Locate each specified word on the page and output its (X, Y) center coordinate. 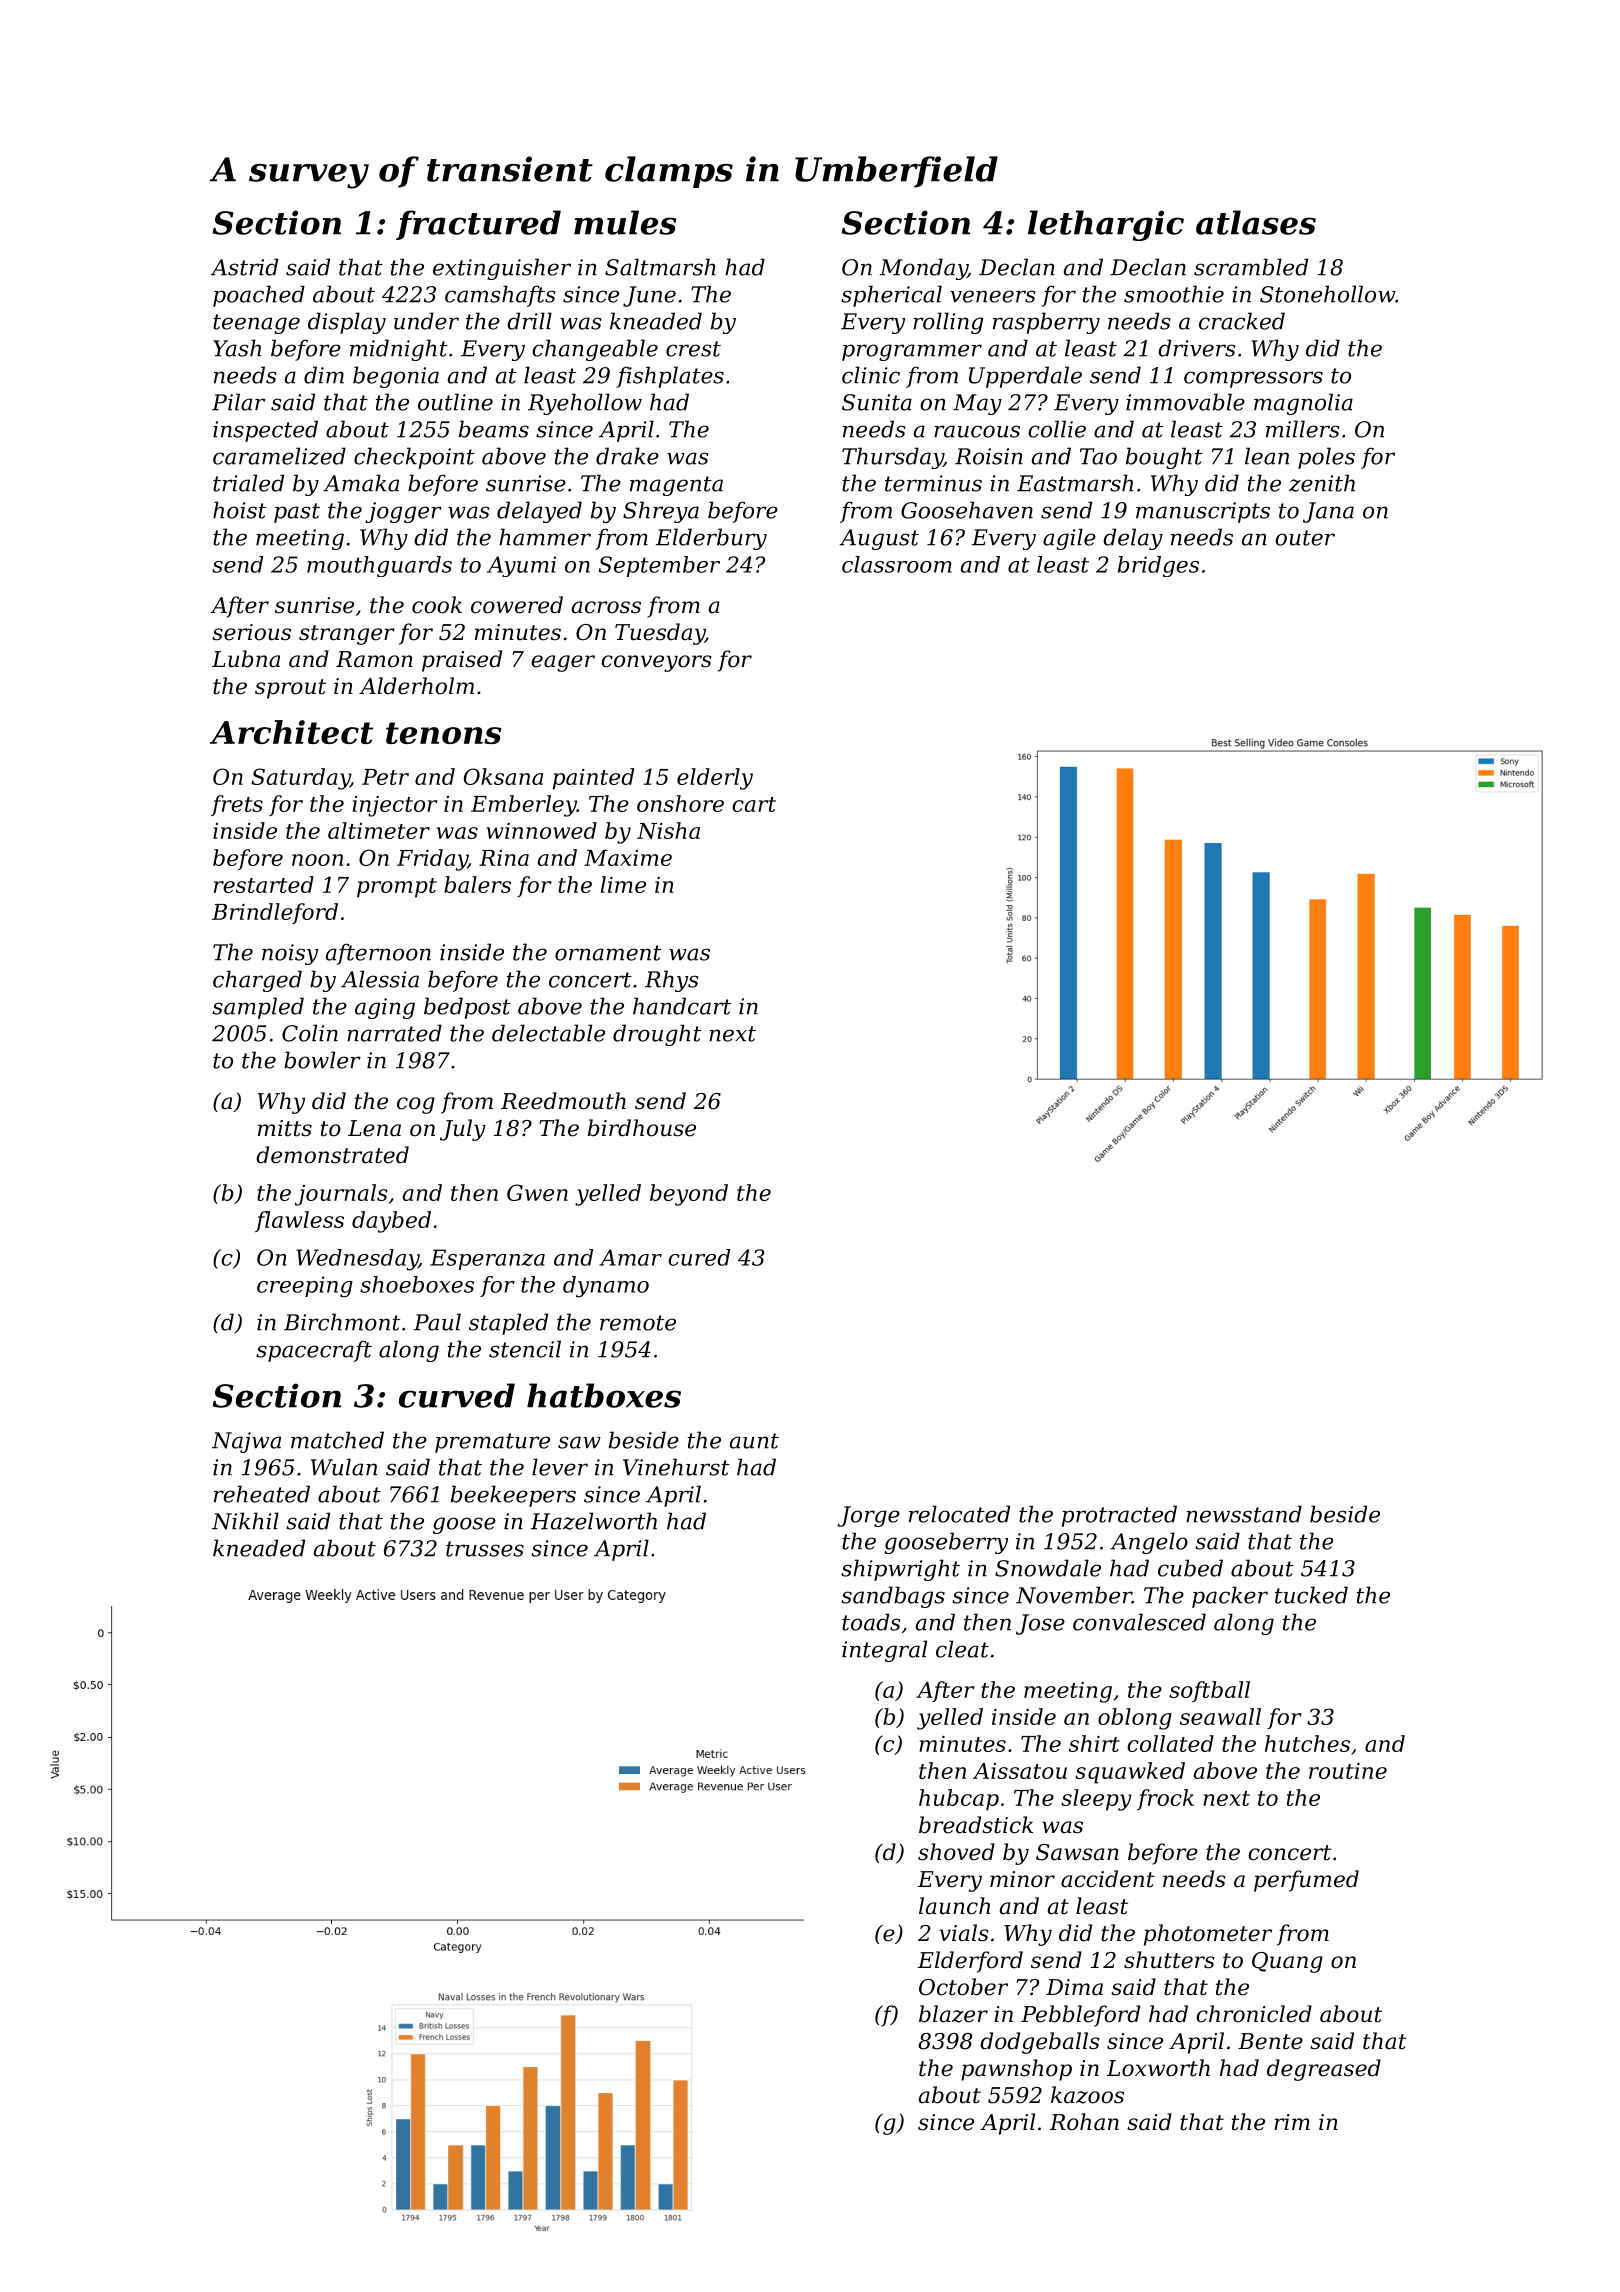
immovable (1185, 402)
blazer (953, 2014)
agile (1069, 539)
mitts (285, 1128)
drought (657, 1035)
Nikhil (245, 1521)
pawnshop (1016, 2070)
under (426, 321)
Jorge (868, 1516)
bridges (1158, 566)
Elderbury (711, 539)
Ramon (374, 659)
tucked (1311, 1595)
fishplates (670, 377)
